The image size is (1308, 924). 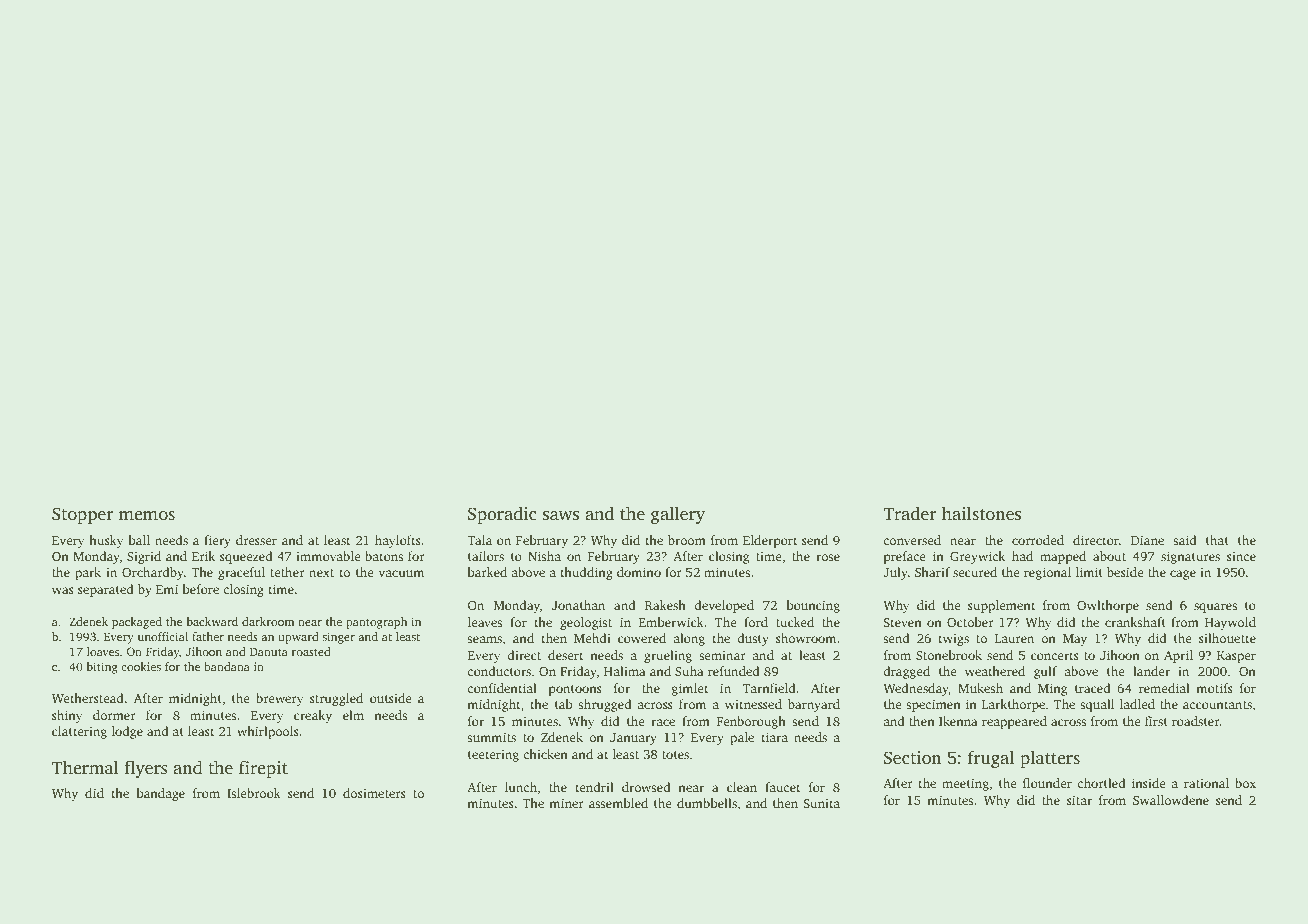 I want to click on Stopper, so click(x=83, y=515).
